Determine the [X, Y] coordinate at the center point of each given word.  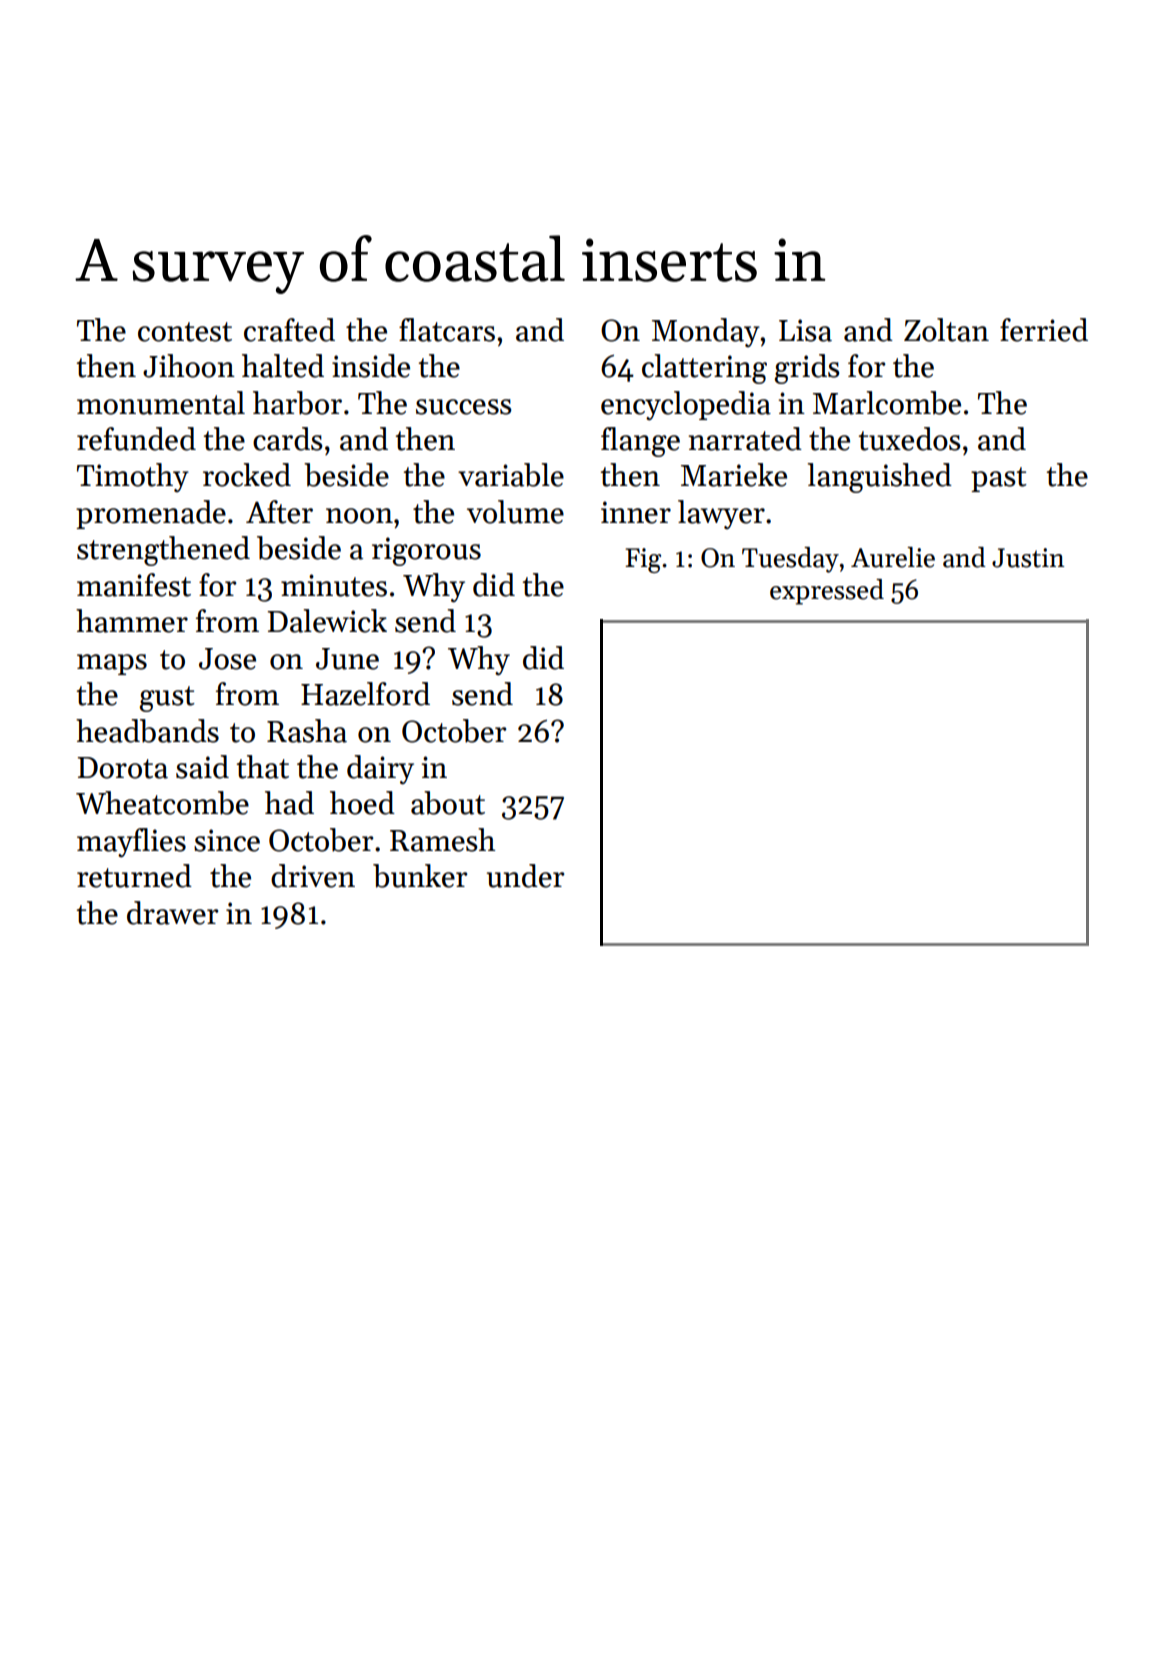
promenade [151, 514]
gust [167, 699]
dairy [380, 770]
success [463, 407]
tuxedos [909, 439]
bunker [420, 876]
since [227, 840]
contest [185, 332]
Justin [1028, 558]
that [263, 767]
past [999, 479]
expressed [827, 592]
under [526, 876]
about [448, 803]
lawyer [721, 514]
